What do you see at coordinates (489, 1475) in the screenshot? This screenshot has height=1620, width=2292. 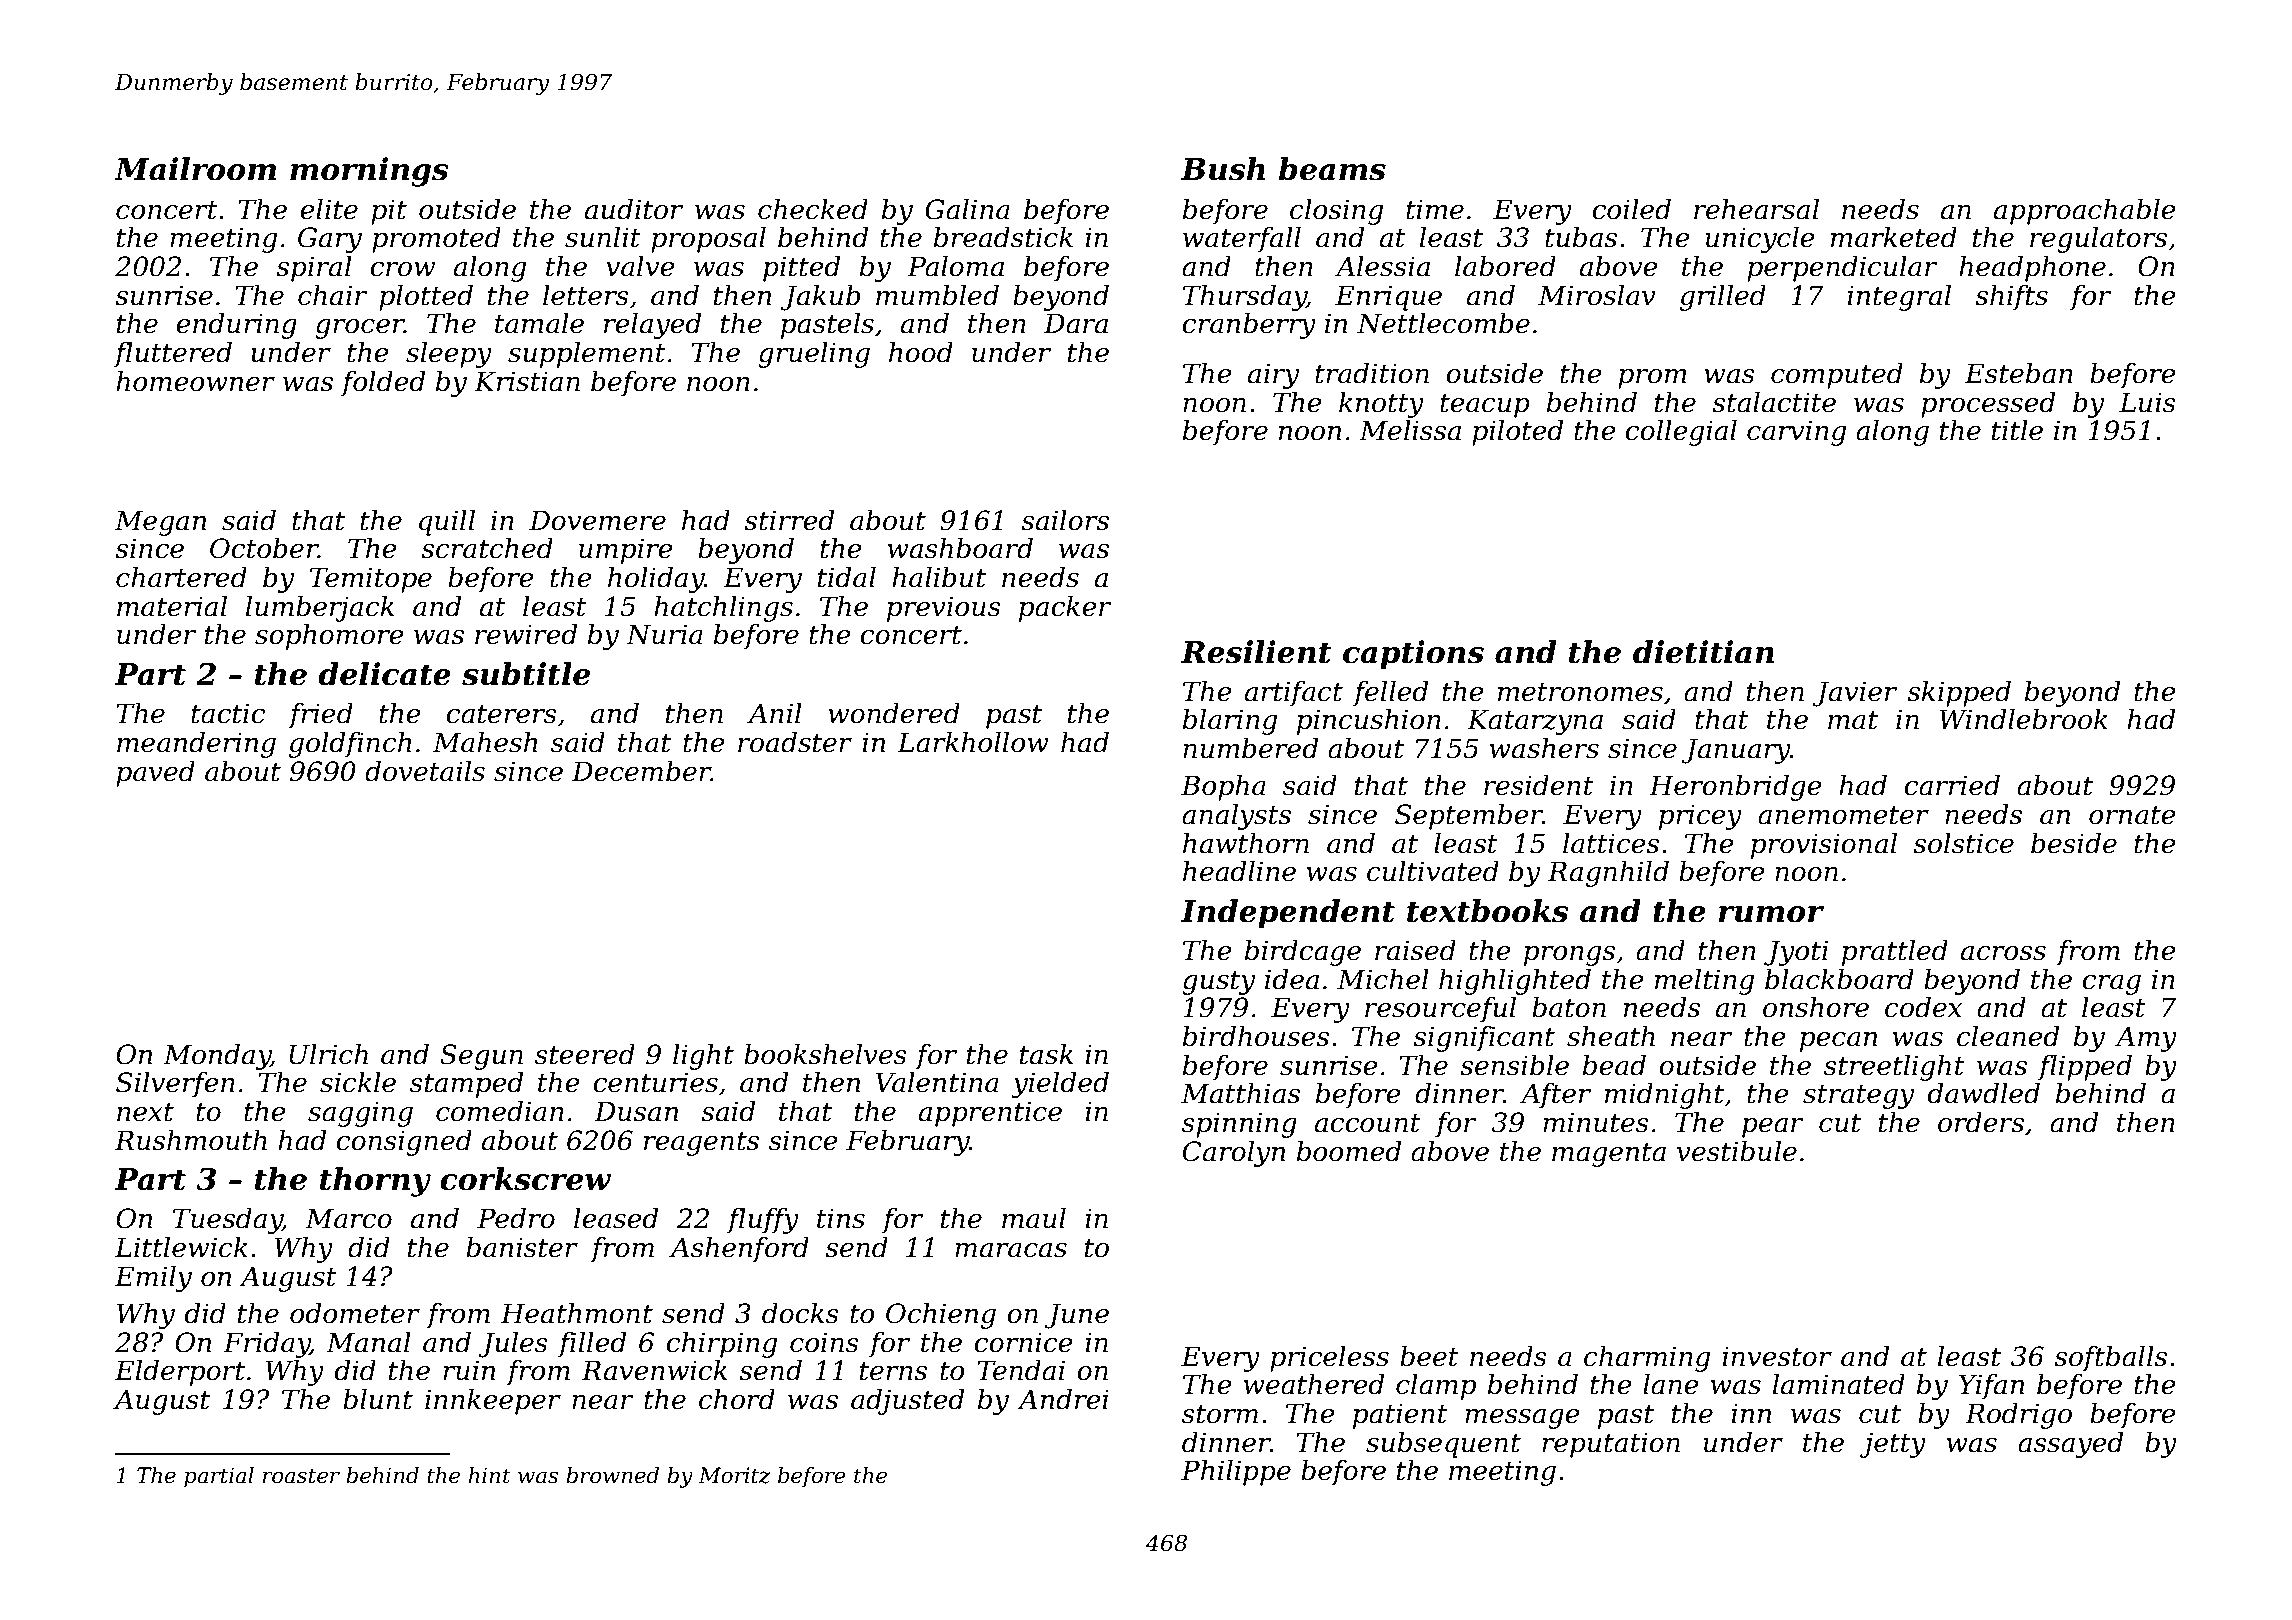 I see `hint` at bounding box center [489, 1475].
